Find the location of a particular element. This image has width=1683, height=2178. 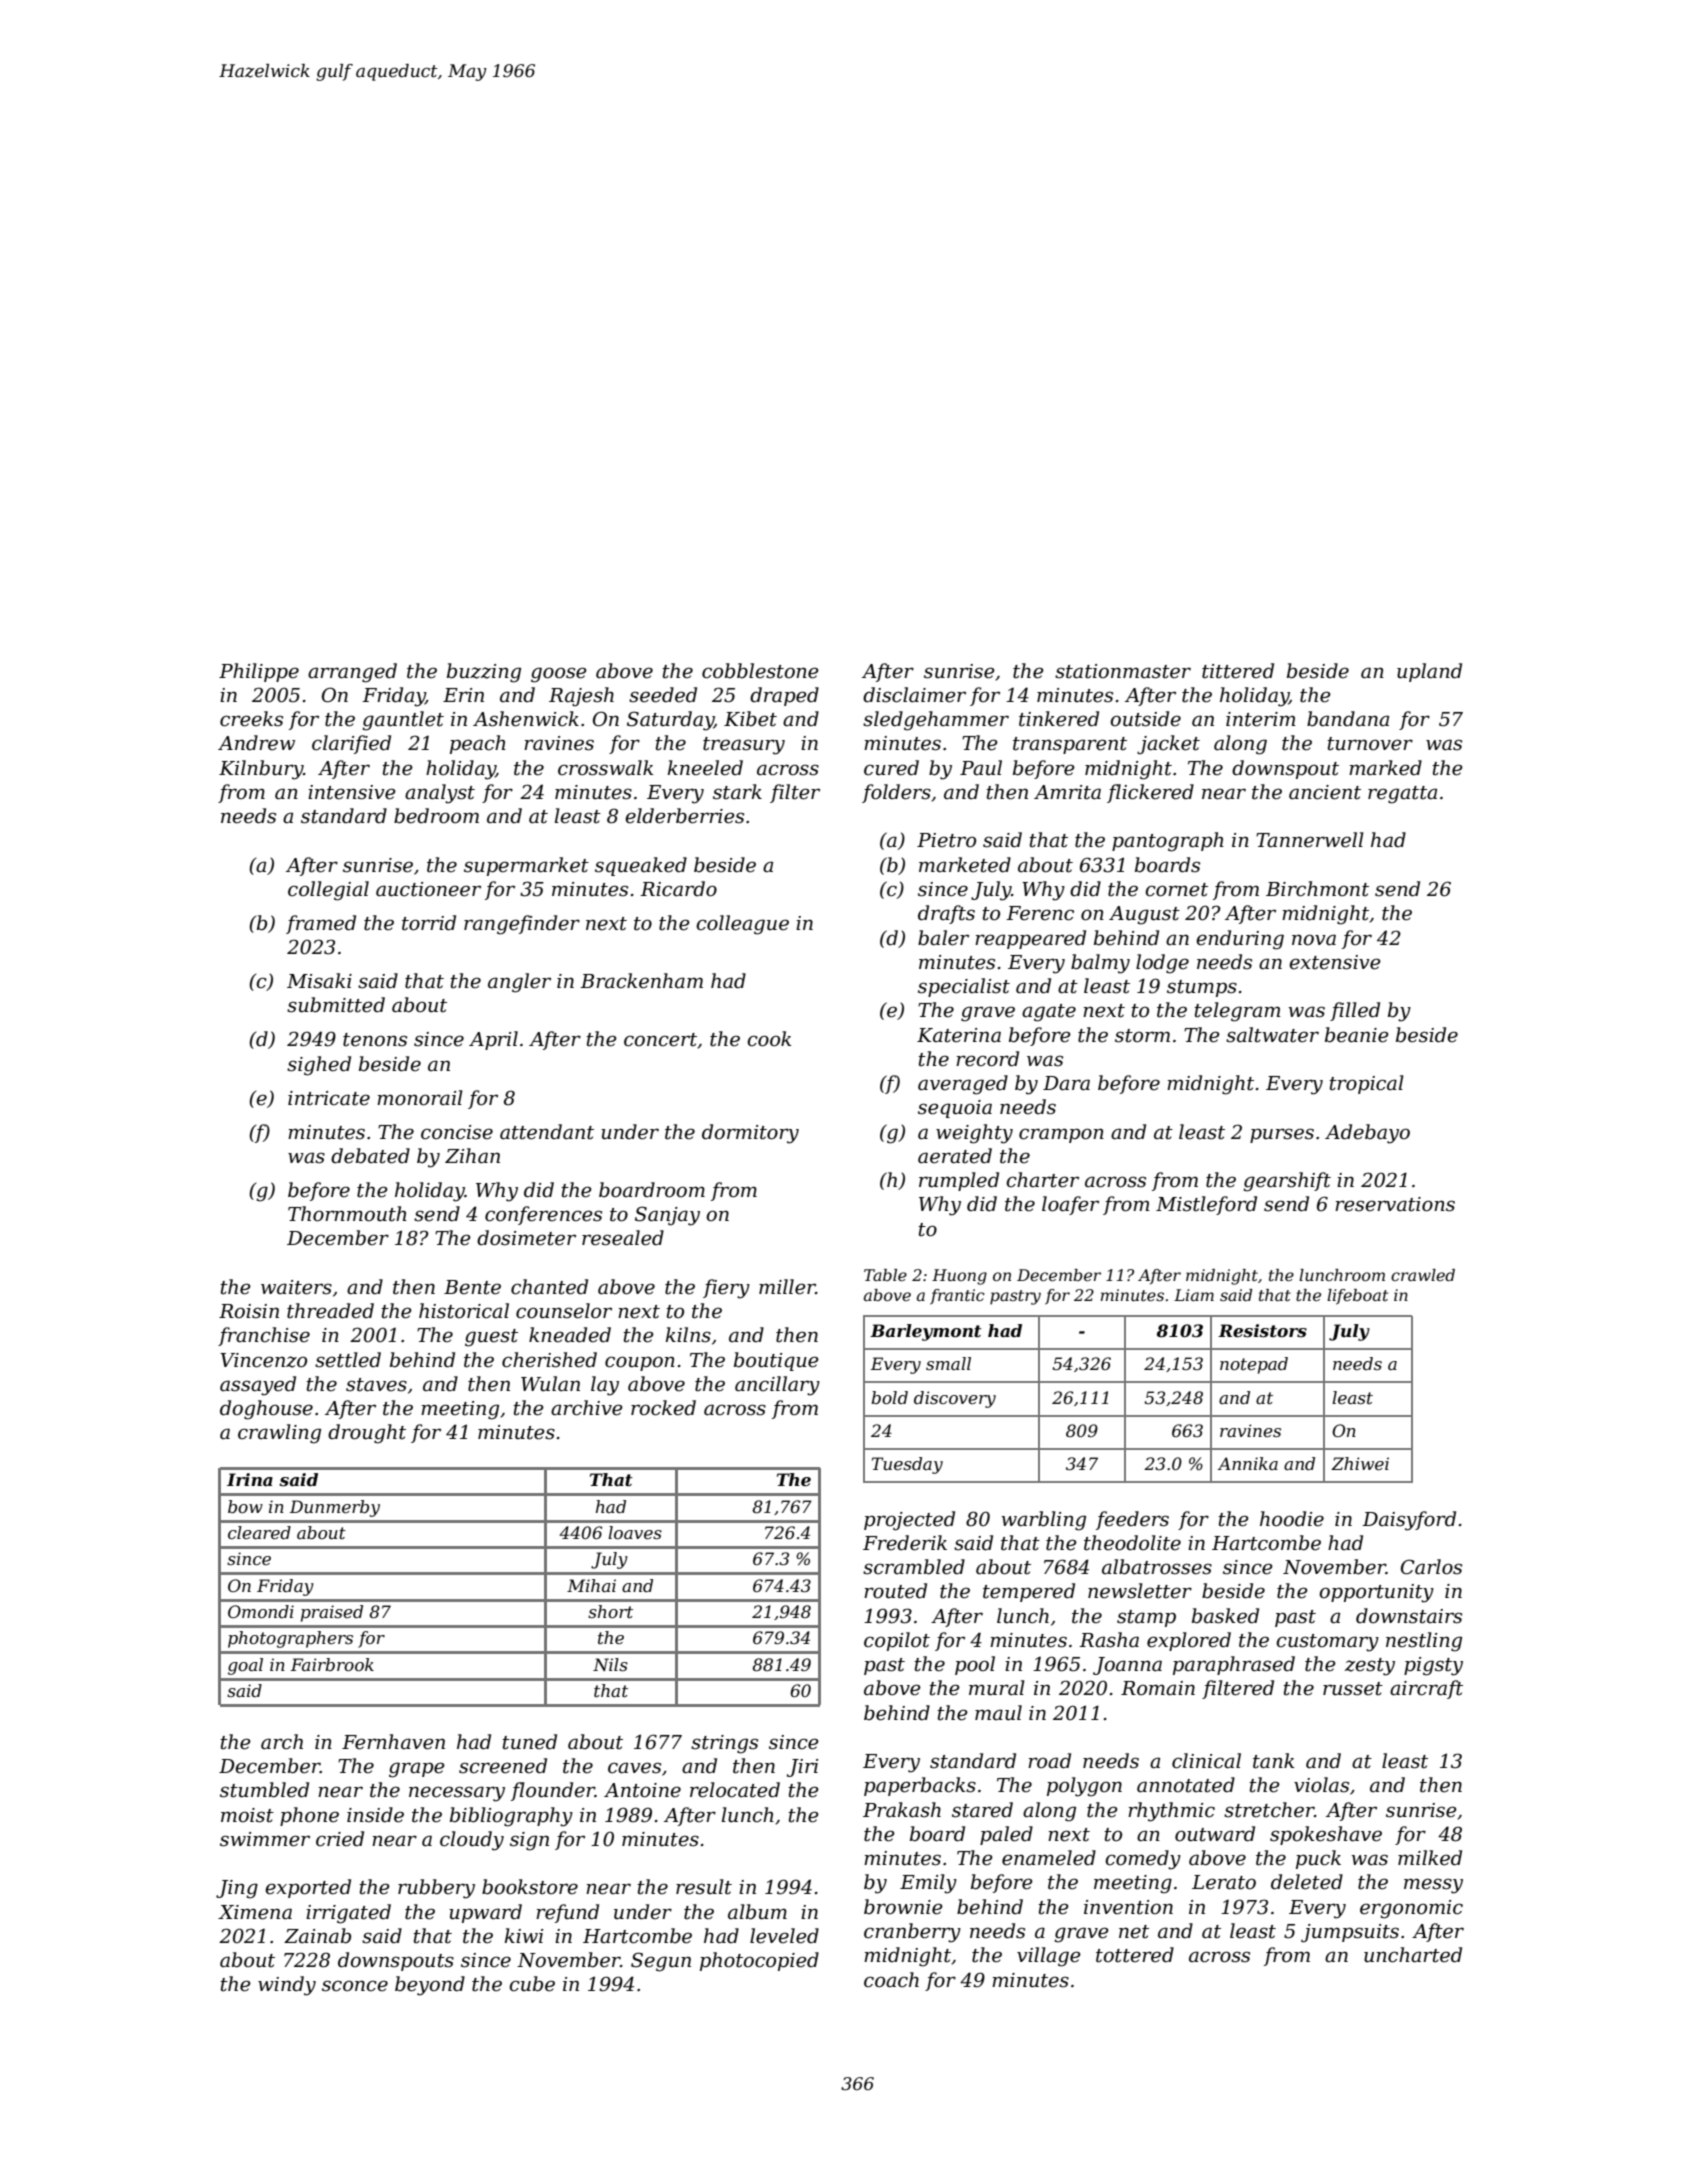

rocked is located at coordinates (663, 1408).
